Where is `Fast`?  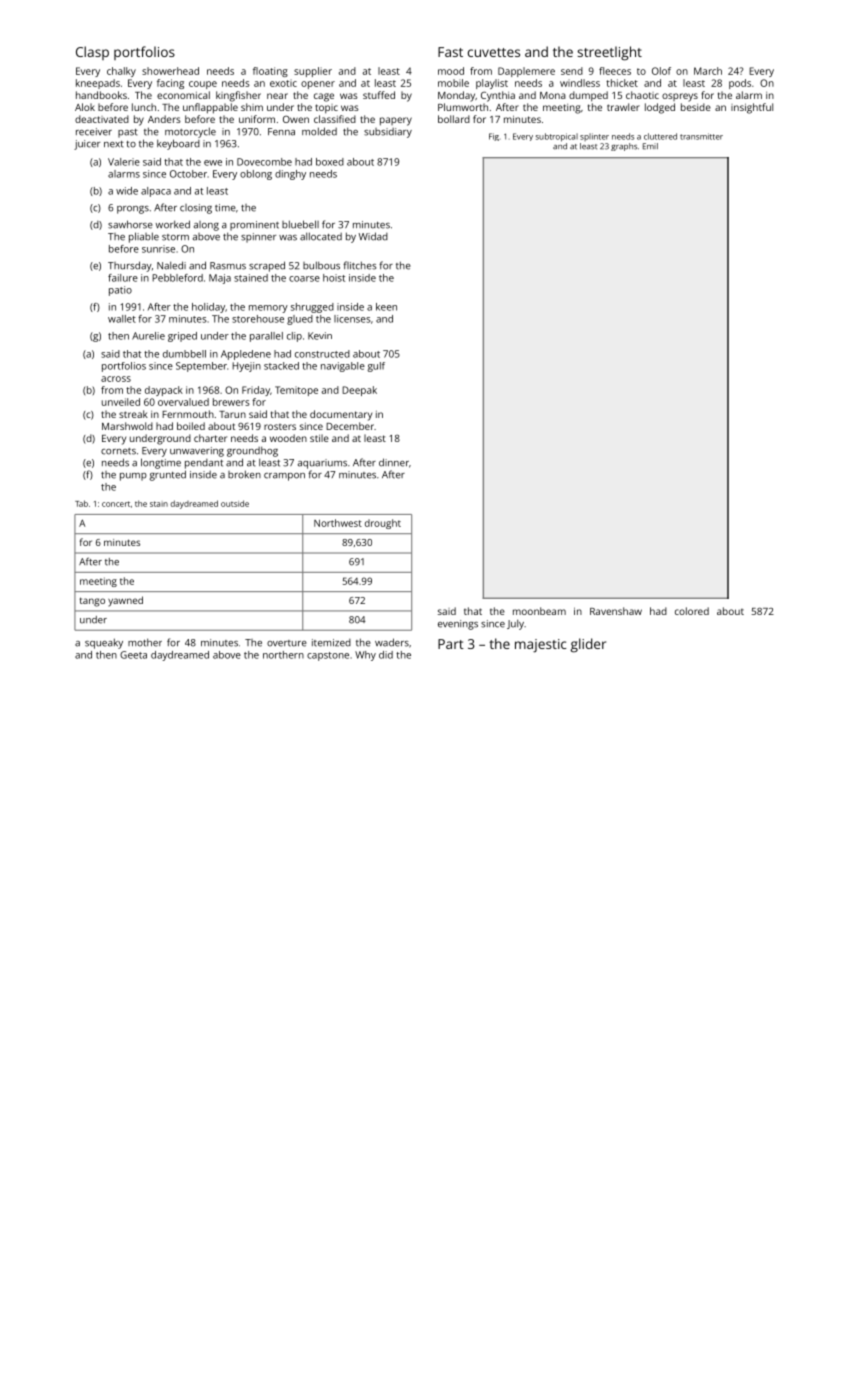
Fast is located at coordinates (450, 52).
